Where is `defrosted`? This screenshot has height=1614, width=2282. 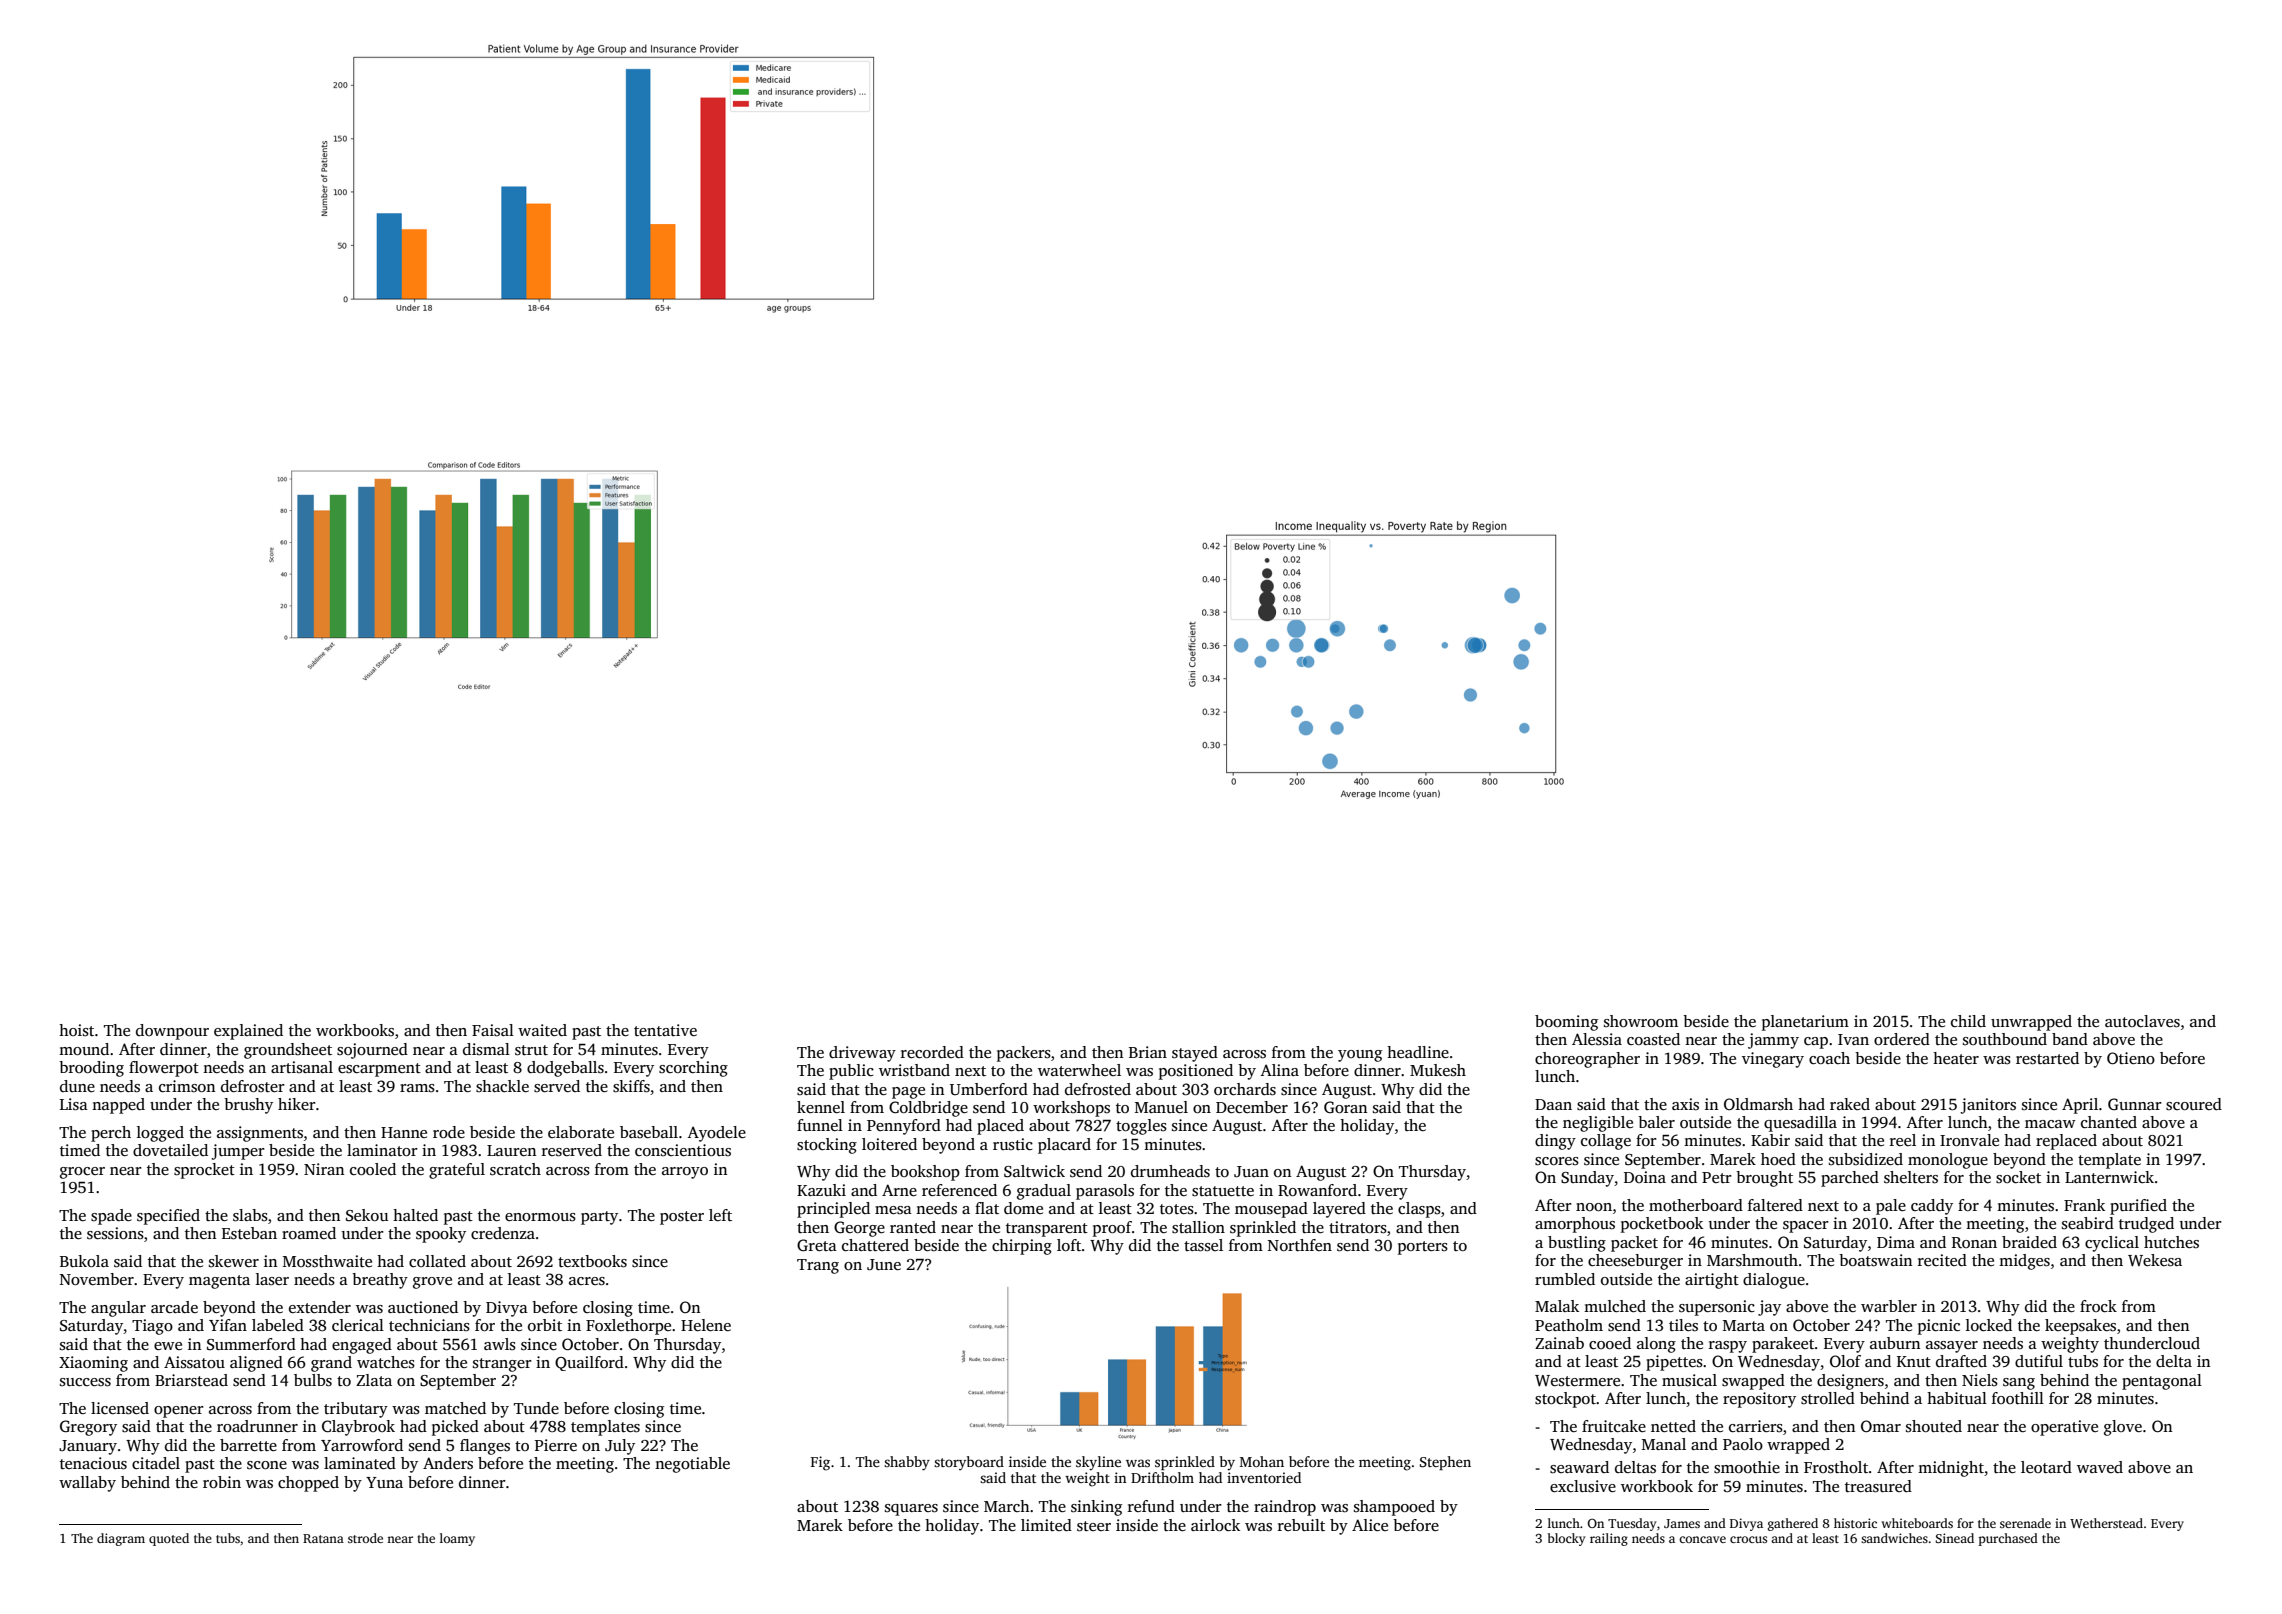 defrosted is located at coordinates (1098, 1089).
